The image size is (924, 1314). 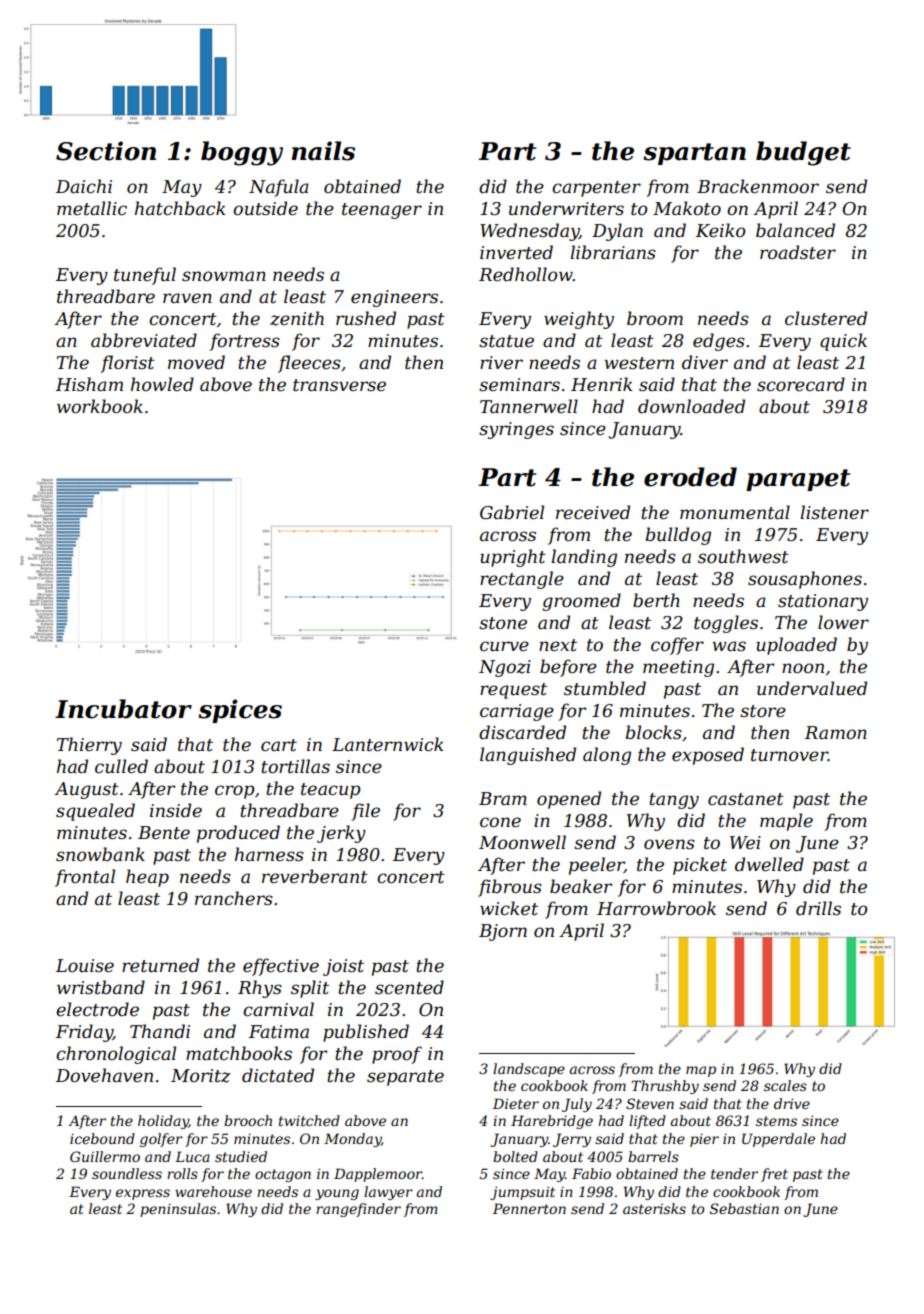 What do you see at coordinates (678, 668) in the screenshot?
I see `meeting` at bounding box center [678, 668].
